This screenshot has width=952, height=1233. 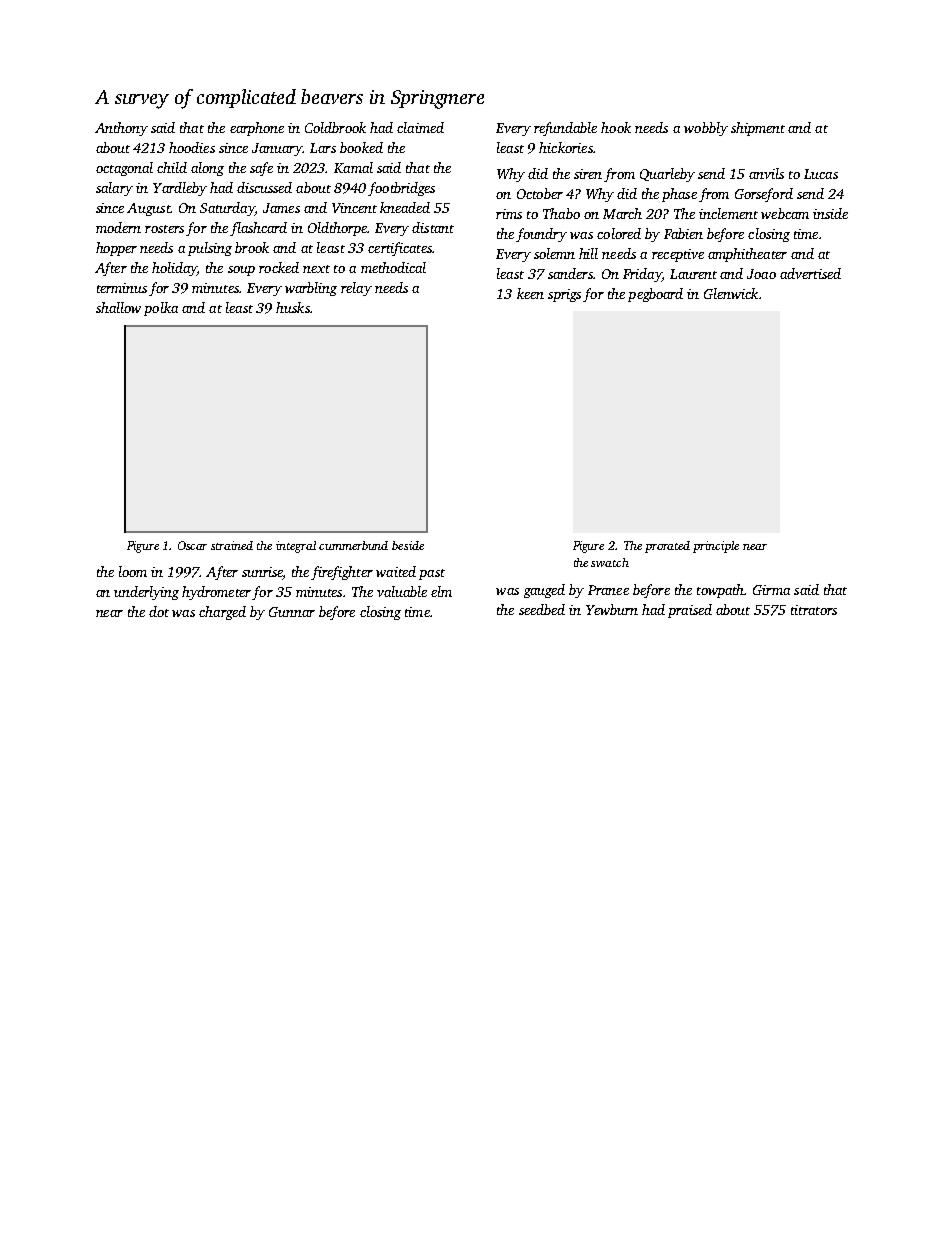 What do you see at coordinates (408, 545) in the screenshot?
I see `beside` at bounding box center [408, 545].
